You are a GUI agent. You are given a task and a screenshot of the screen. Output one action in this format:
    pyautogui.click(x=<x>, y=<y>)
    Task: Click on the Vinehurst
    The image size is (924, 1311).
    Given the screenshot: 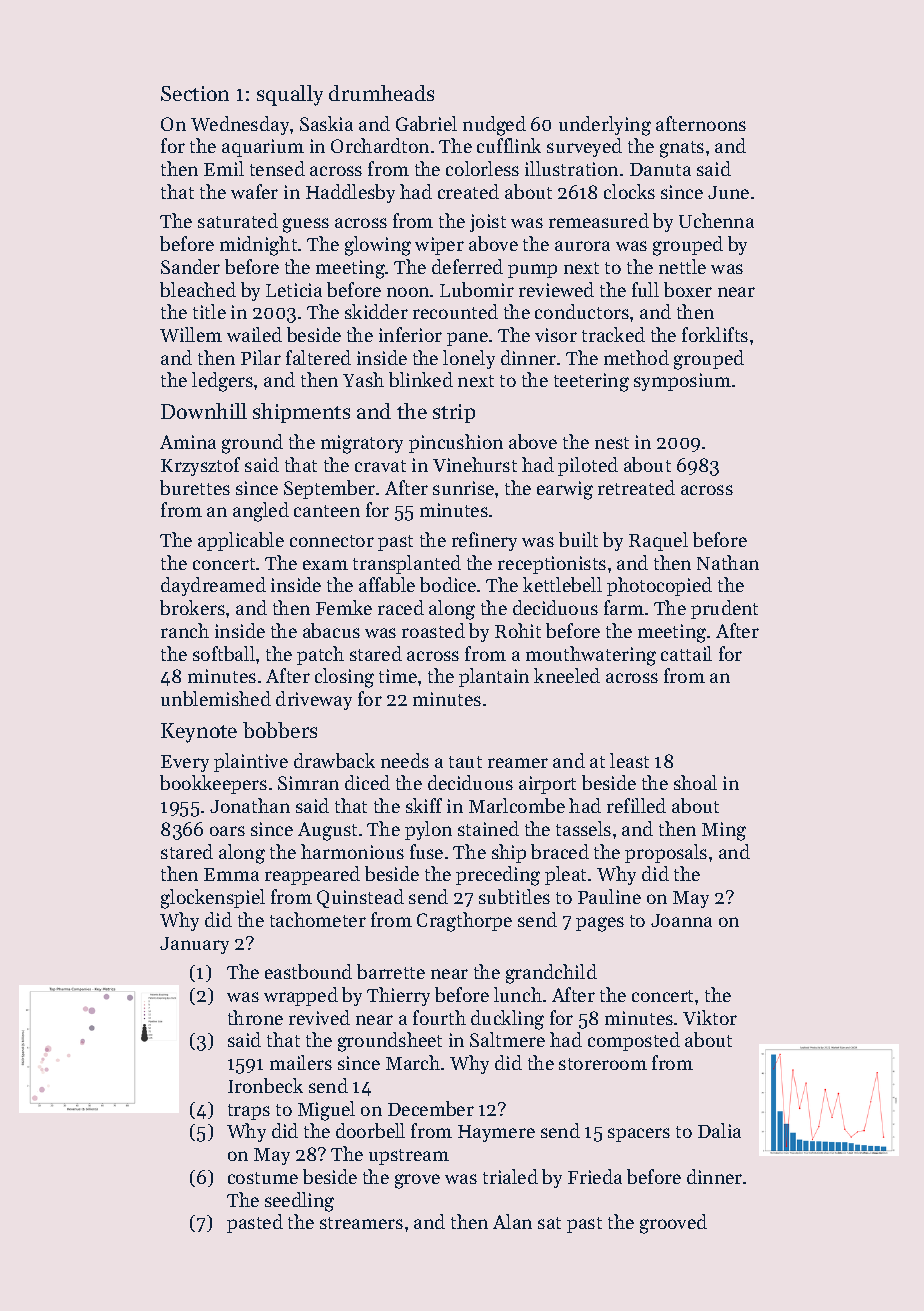 What is the action you would take?
    pyautogui.click(x=475, y=464)
